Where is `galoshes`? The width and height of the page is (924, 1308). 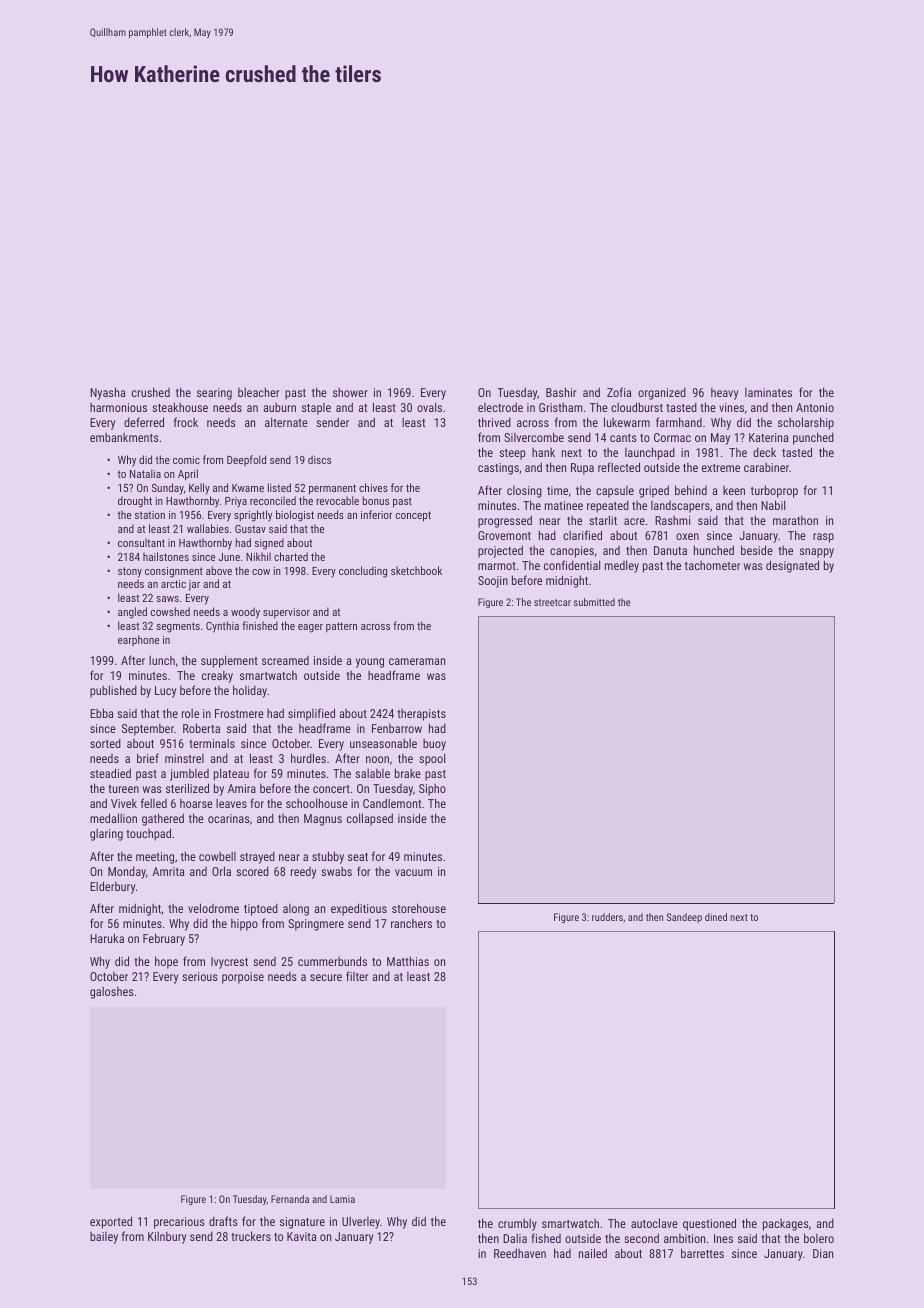
galoshes is located at coordinates (112, 993).
